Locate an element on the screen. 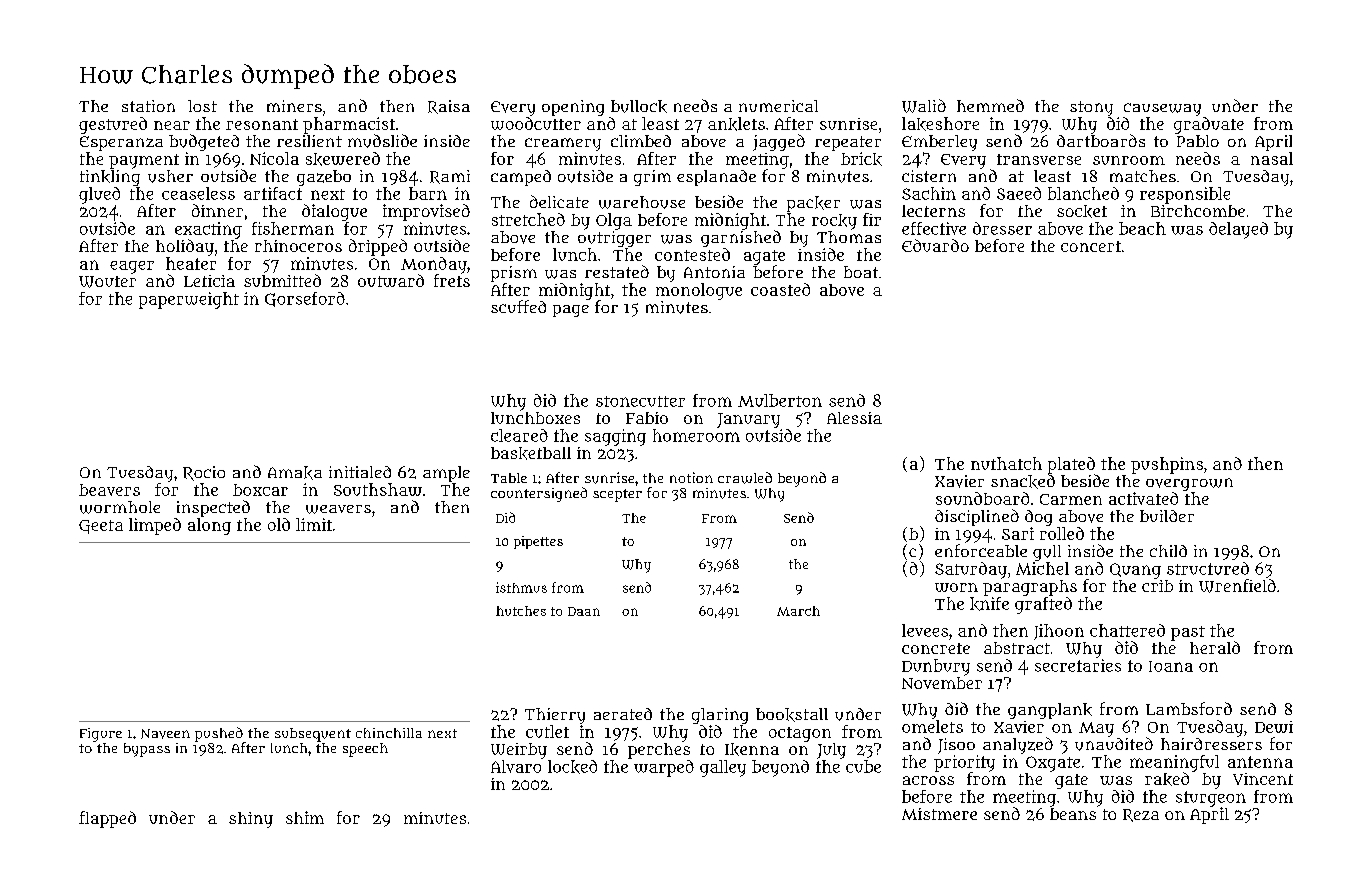 The width and height of the screenshot is (1372, 887). stony is located at coordinates (1091, 108).
